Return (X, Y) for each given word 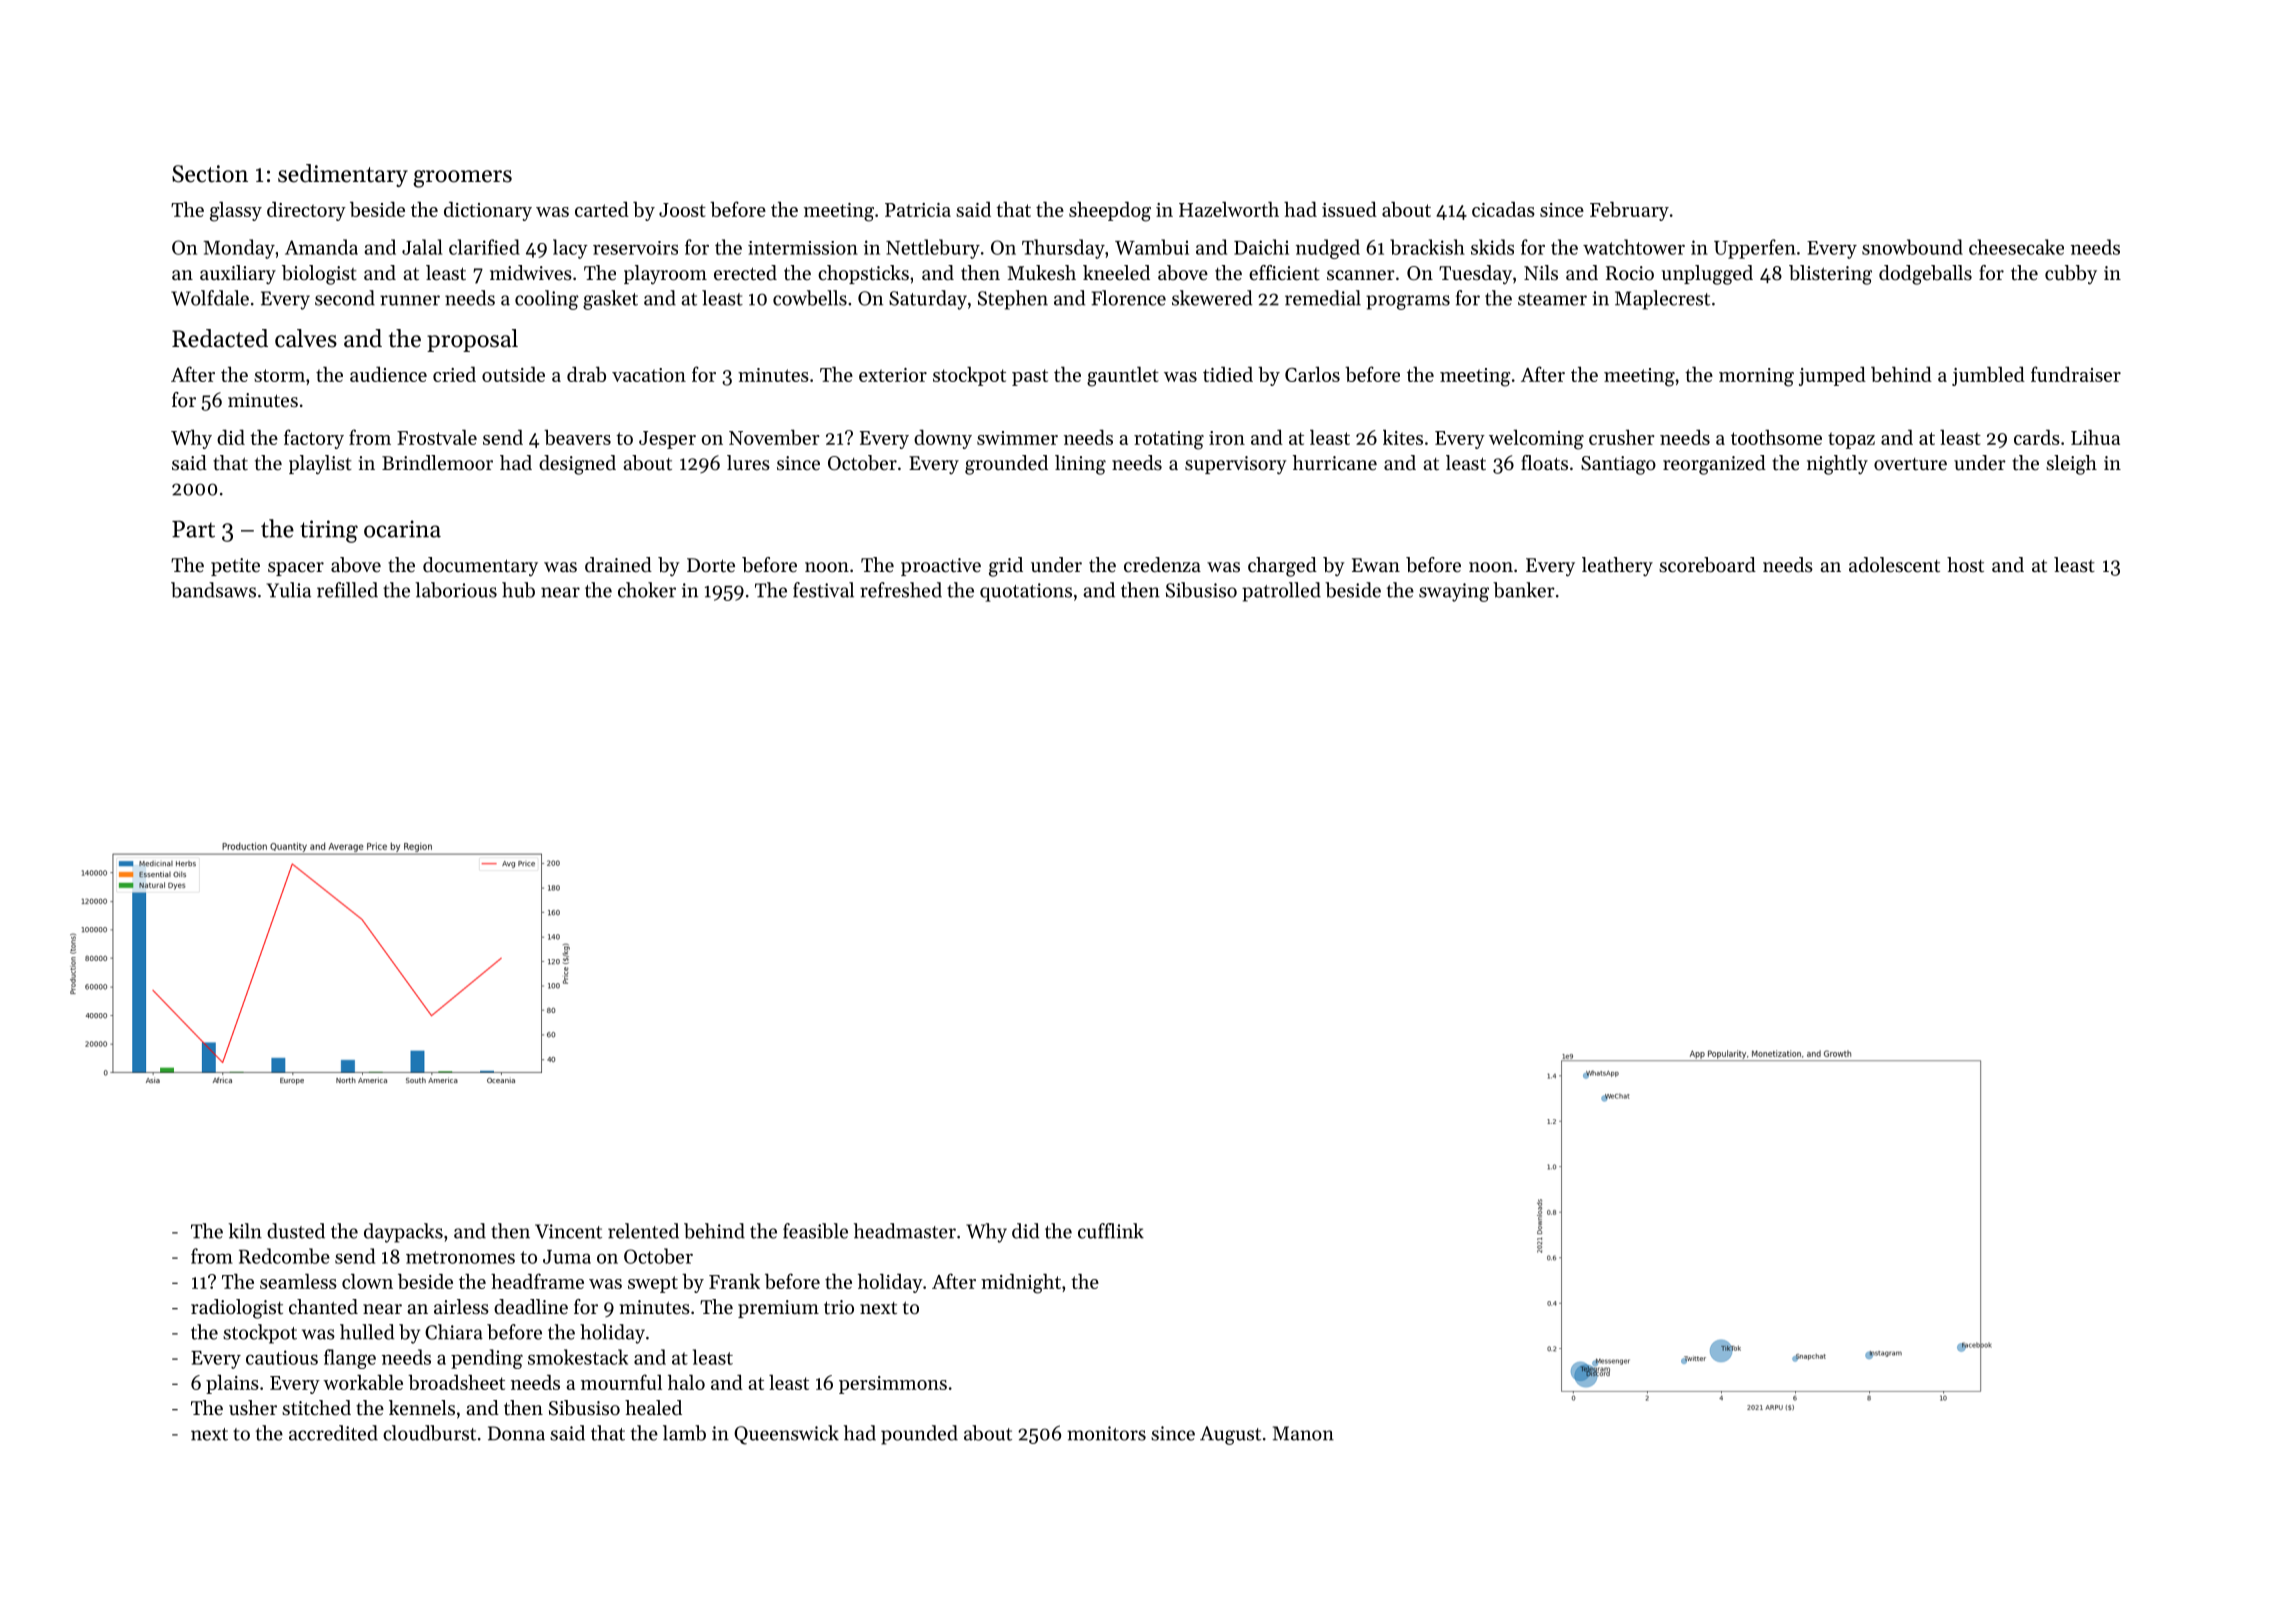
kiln (245, 1231)
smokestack (578, 1357)
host (1965, 565)
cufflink (1111, 1231)
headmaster (905, 1231)
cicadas (1503, 209)
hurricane (1335, 463)
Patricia (918, 210)
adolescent (1894, 565)
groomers (462, 179)
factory (314, 439)
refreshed (901, 590)
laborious (456, 590)
